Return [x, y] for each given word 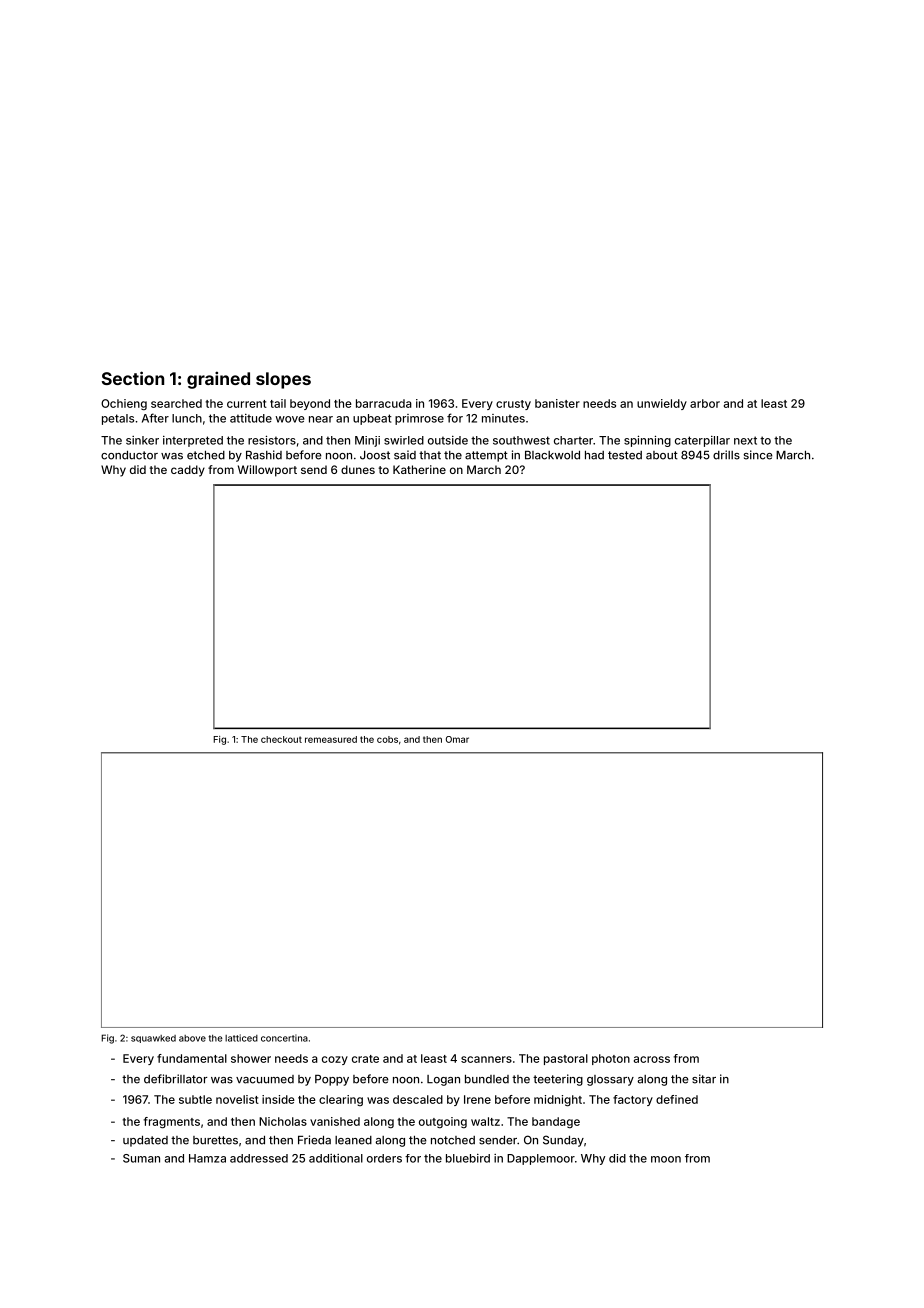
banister [557, 403]
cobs [387, 739]
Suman [141, 1158]
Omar [457, 739]
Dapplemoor [541, 1159]
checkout [281, 739]
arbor [705, 403]
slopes [283, 380]
